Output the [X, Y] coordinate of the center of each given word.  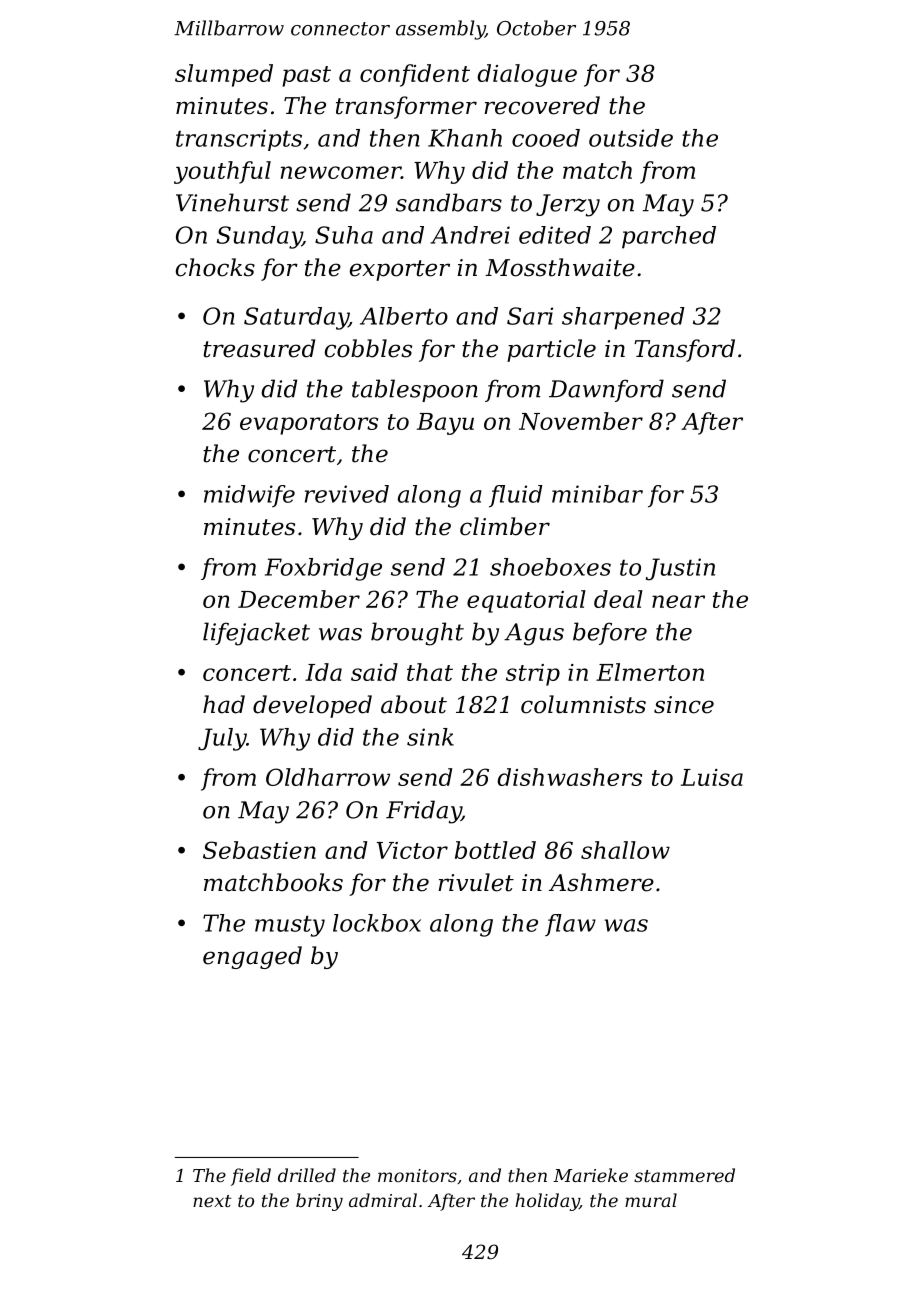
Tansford [684, 350]
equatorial [526, 601]
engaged [252, 957]
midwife [249, 496]
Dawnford [606, 390]
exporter [400, 270]
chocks [215, 267]
